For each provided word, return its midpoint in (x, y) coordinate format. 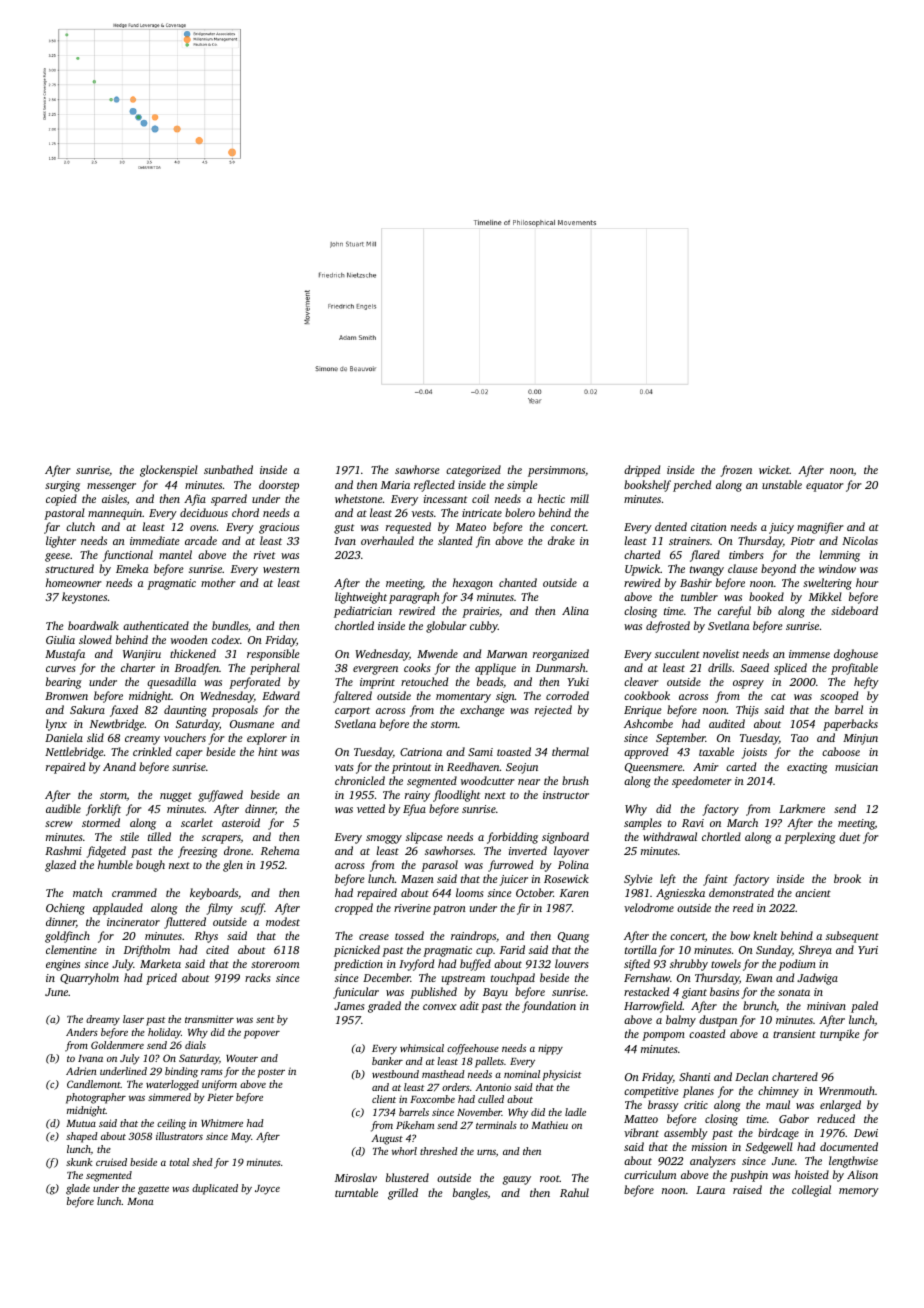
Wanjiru (142, 655)
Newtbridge (117, 725)
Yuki (578, 681)
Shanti (694, 1076)
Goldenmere (117, 1045)
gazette (153, 1190)
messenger (111, 487)
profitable (854, 669)
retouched (424, 681)
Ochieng (65, 909)
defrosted (668, 627)
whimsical (422, 1048)
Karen (574, 893)
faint (715, 880)
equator (825, 487)
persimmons (556, 471)
